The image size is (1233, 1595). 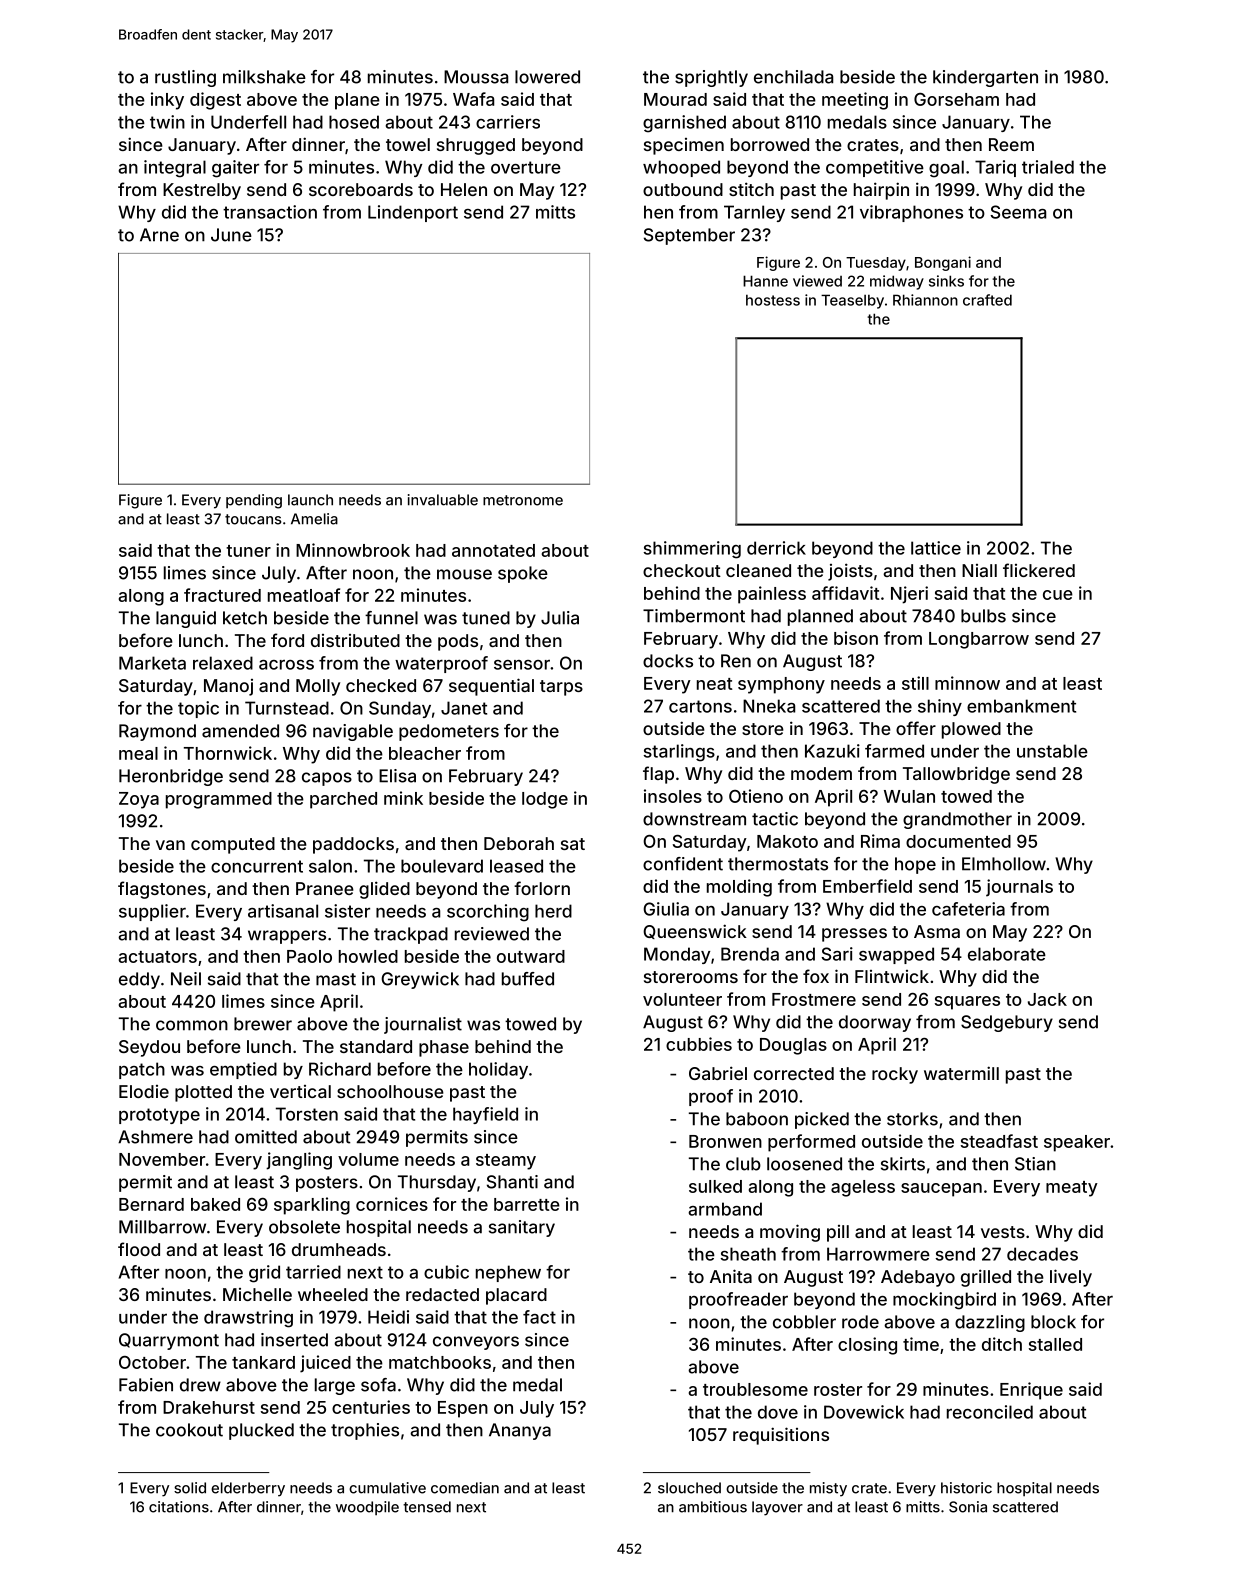 I want to click on shimmering, so click(x=692, y=550).
